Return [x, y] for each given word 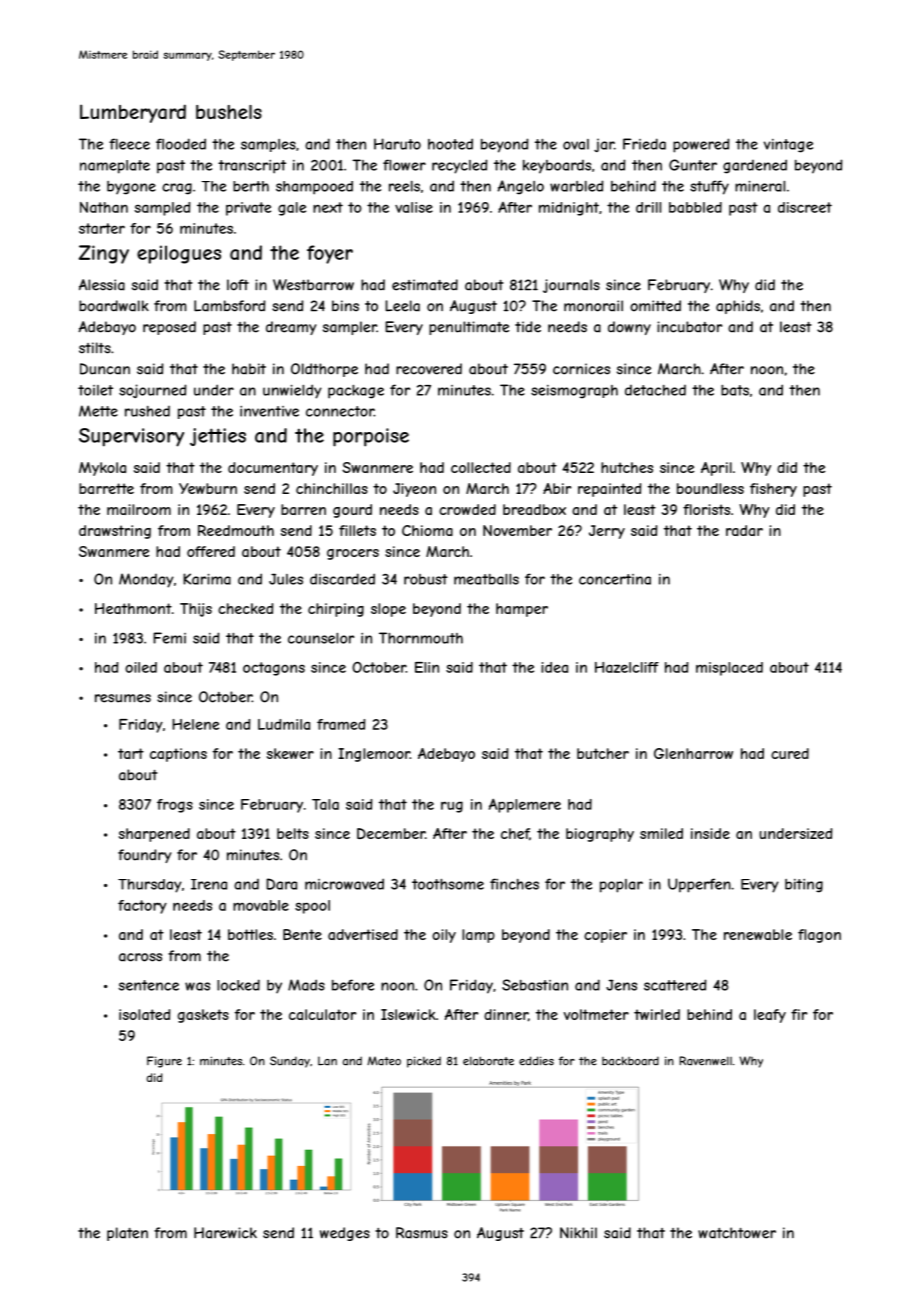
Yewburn [208, 488]
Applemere [525, 805]
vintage [788, 146]
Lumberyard [133, 113]
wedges [345, 1234]
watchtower [737, 1233]
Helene [195, 724]
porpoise [371, 437]
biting [804, 886]
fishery [773, 490]
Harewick [225, 1233]
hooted [450, 144]
